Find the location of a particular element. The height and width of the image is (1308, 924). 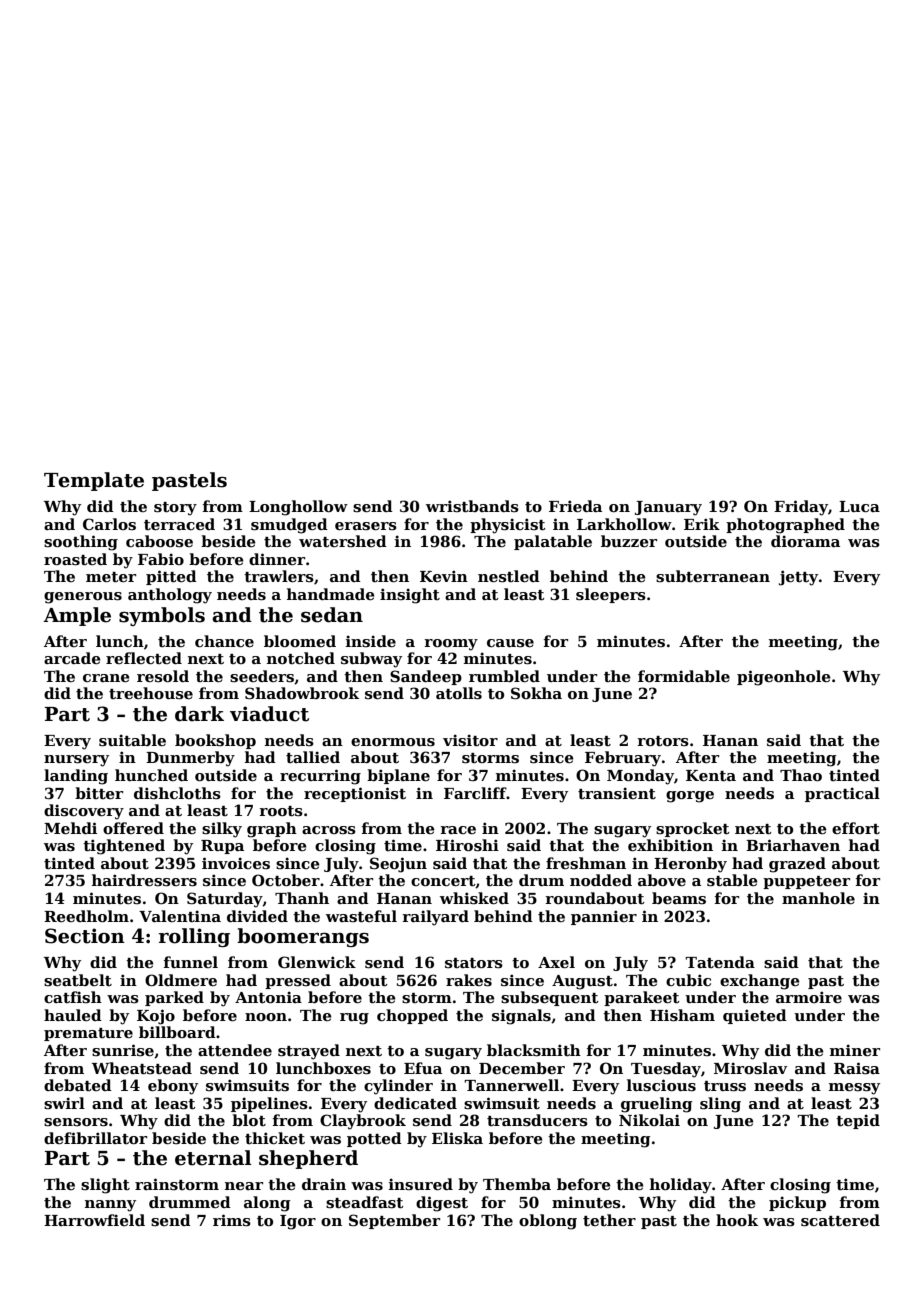

Luca is located at coordinates (859, 506).
